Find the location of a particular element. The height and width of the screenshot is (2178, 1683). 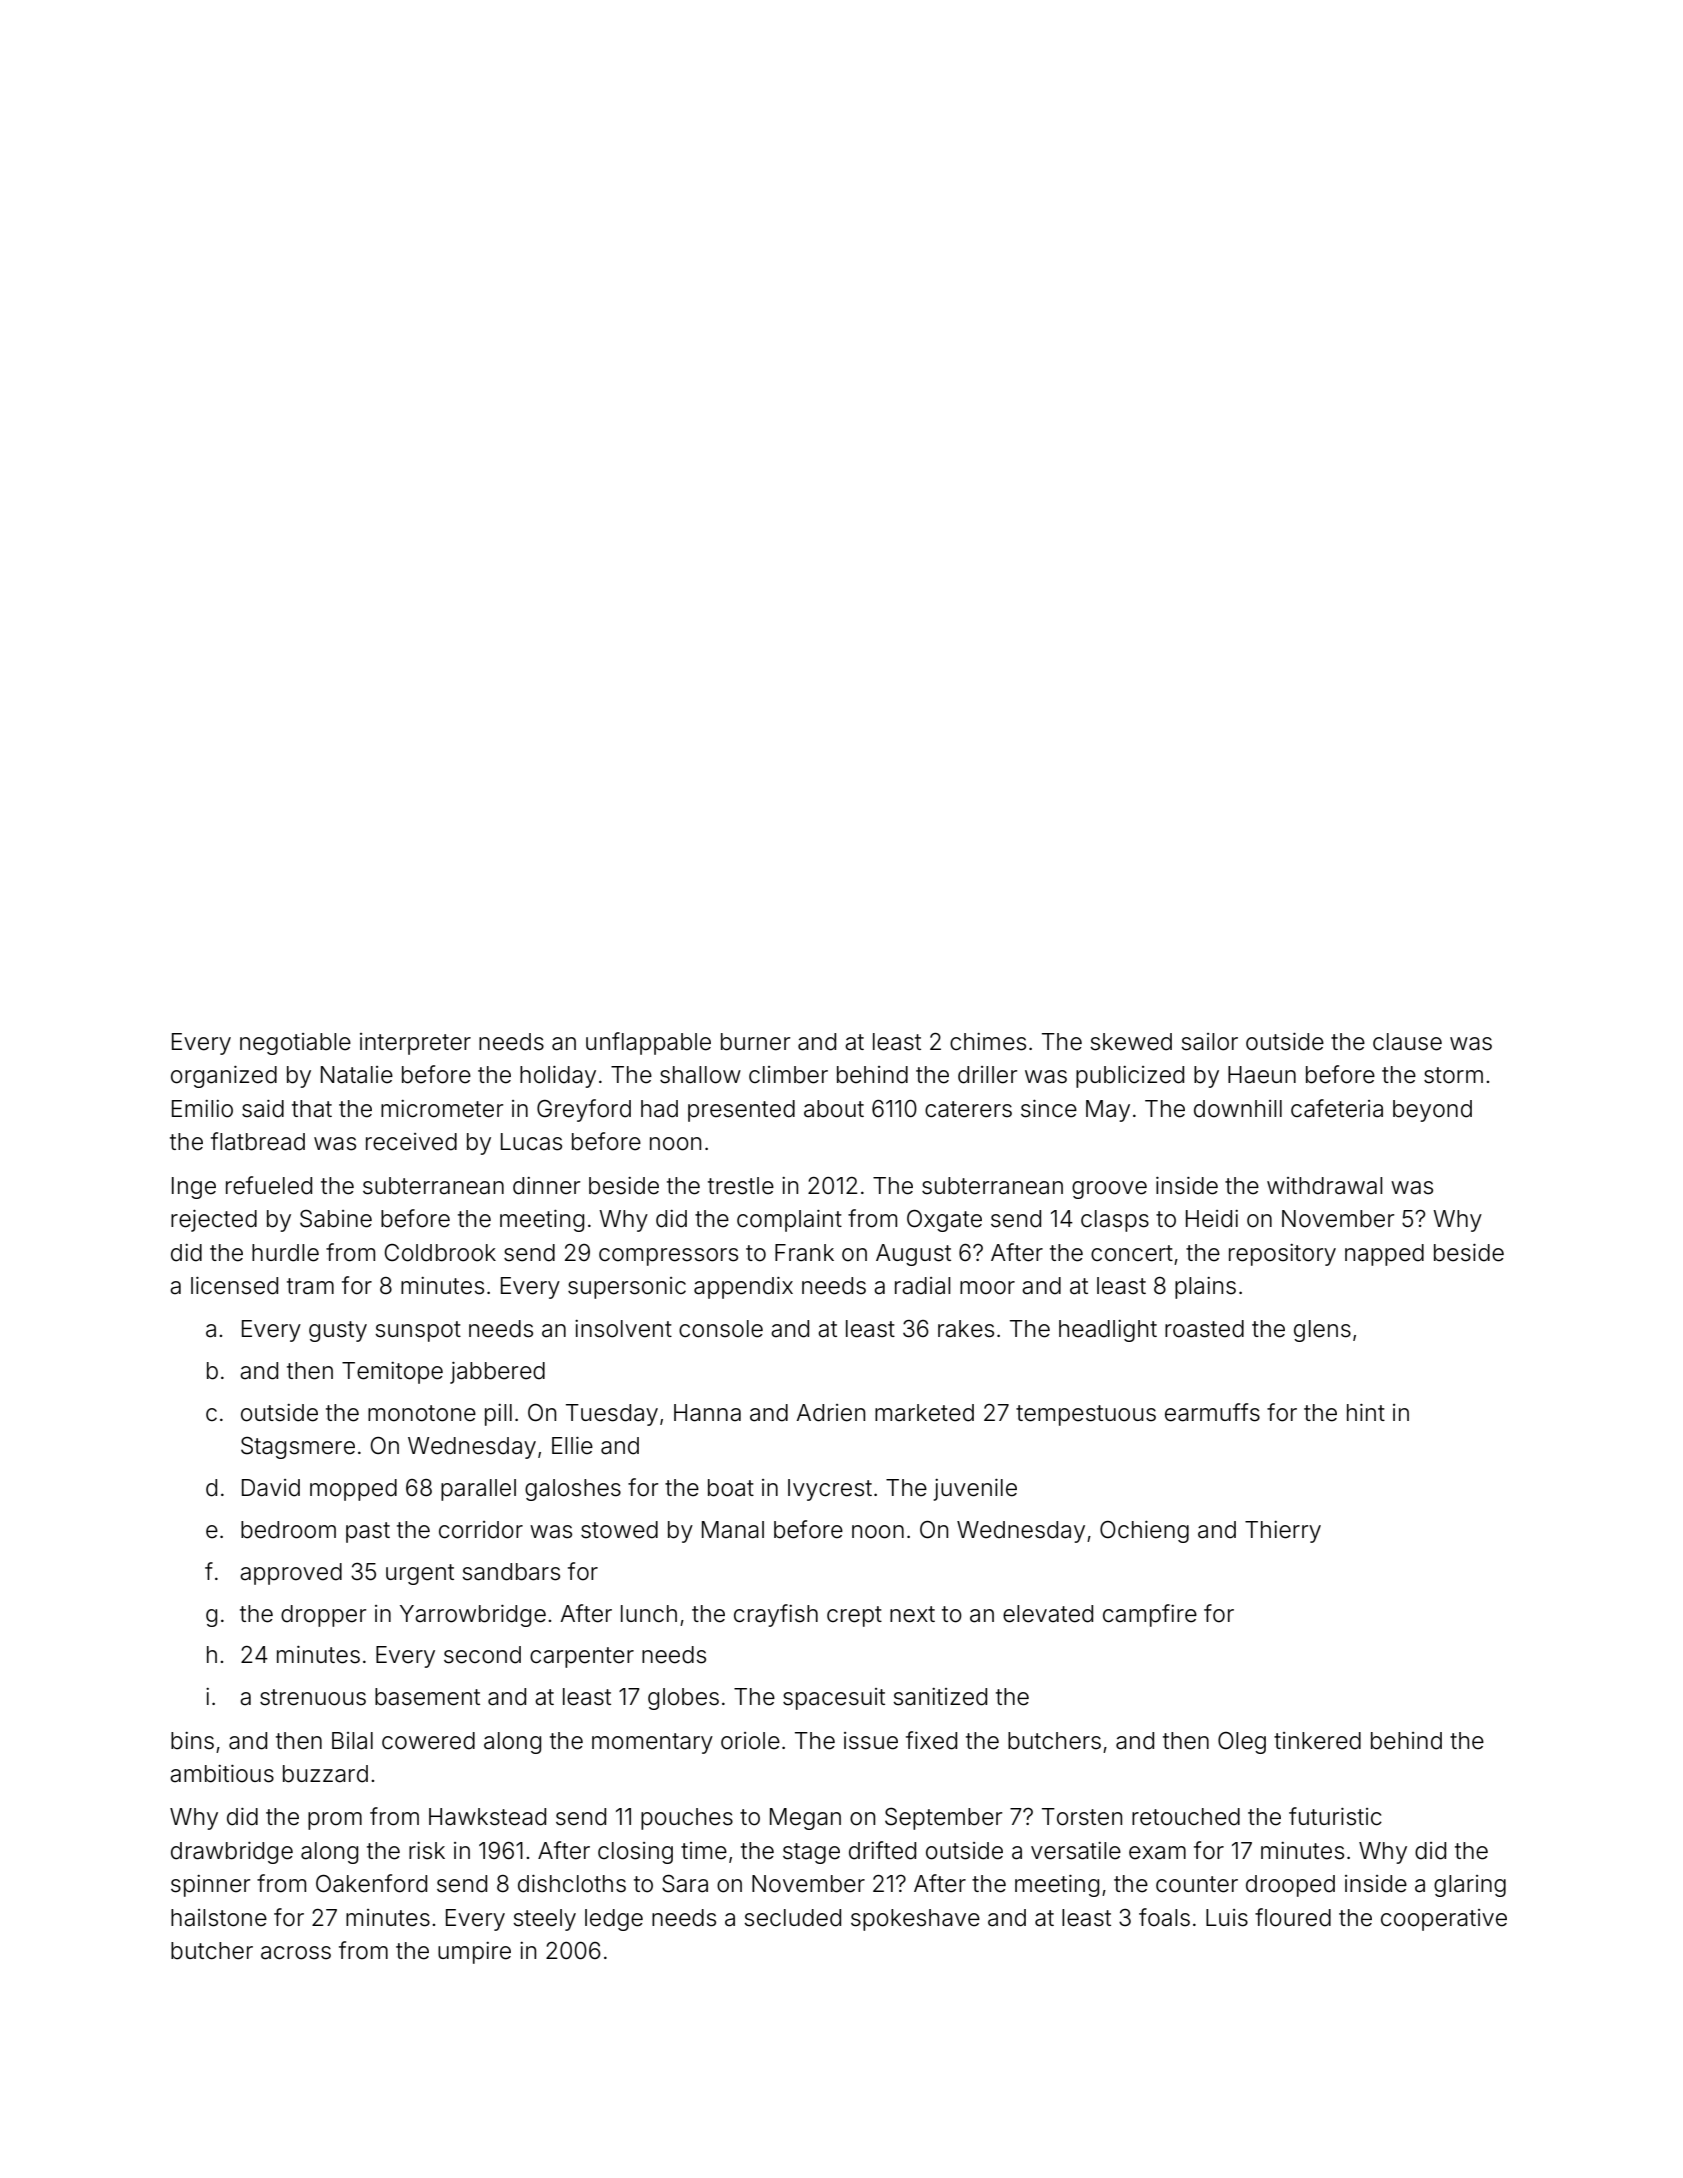

across is located at coordinates (296, 1953).
